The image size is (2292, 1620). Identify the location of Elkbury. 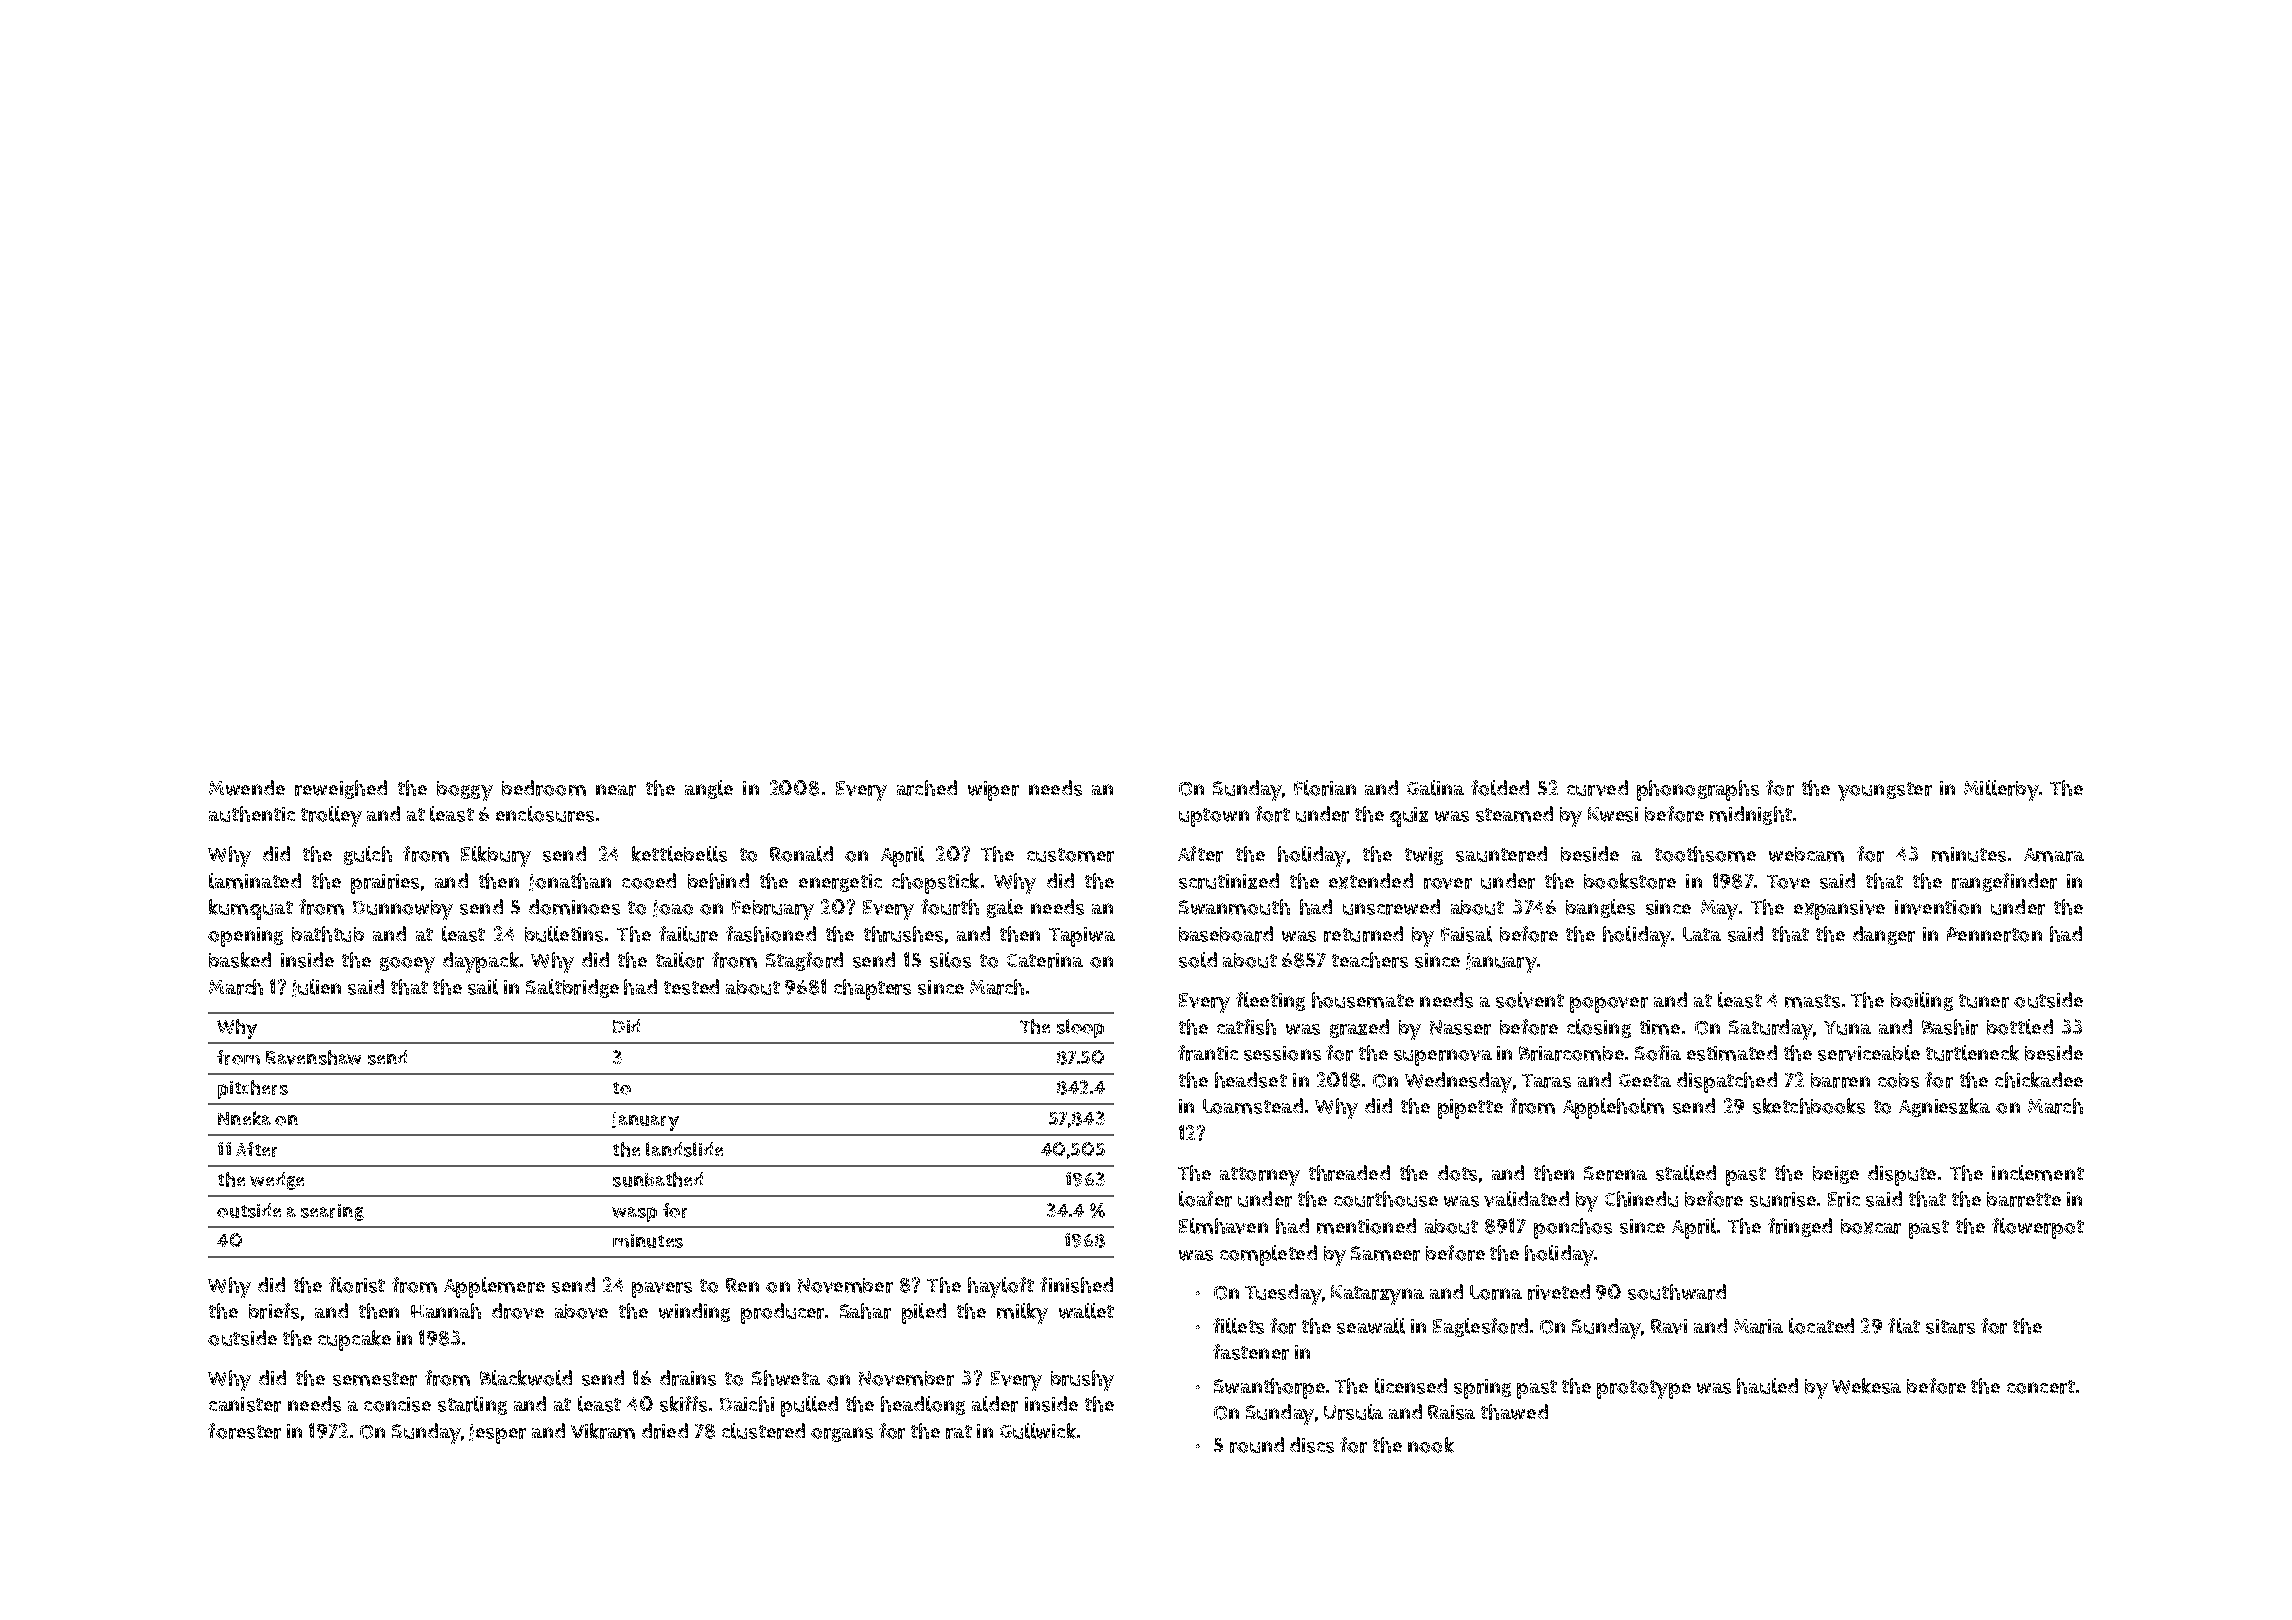
(496, 856).
